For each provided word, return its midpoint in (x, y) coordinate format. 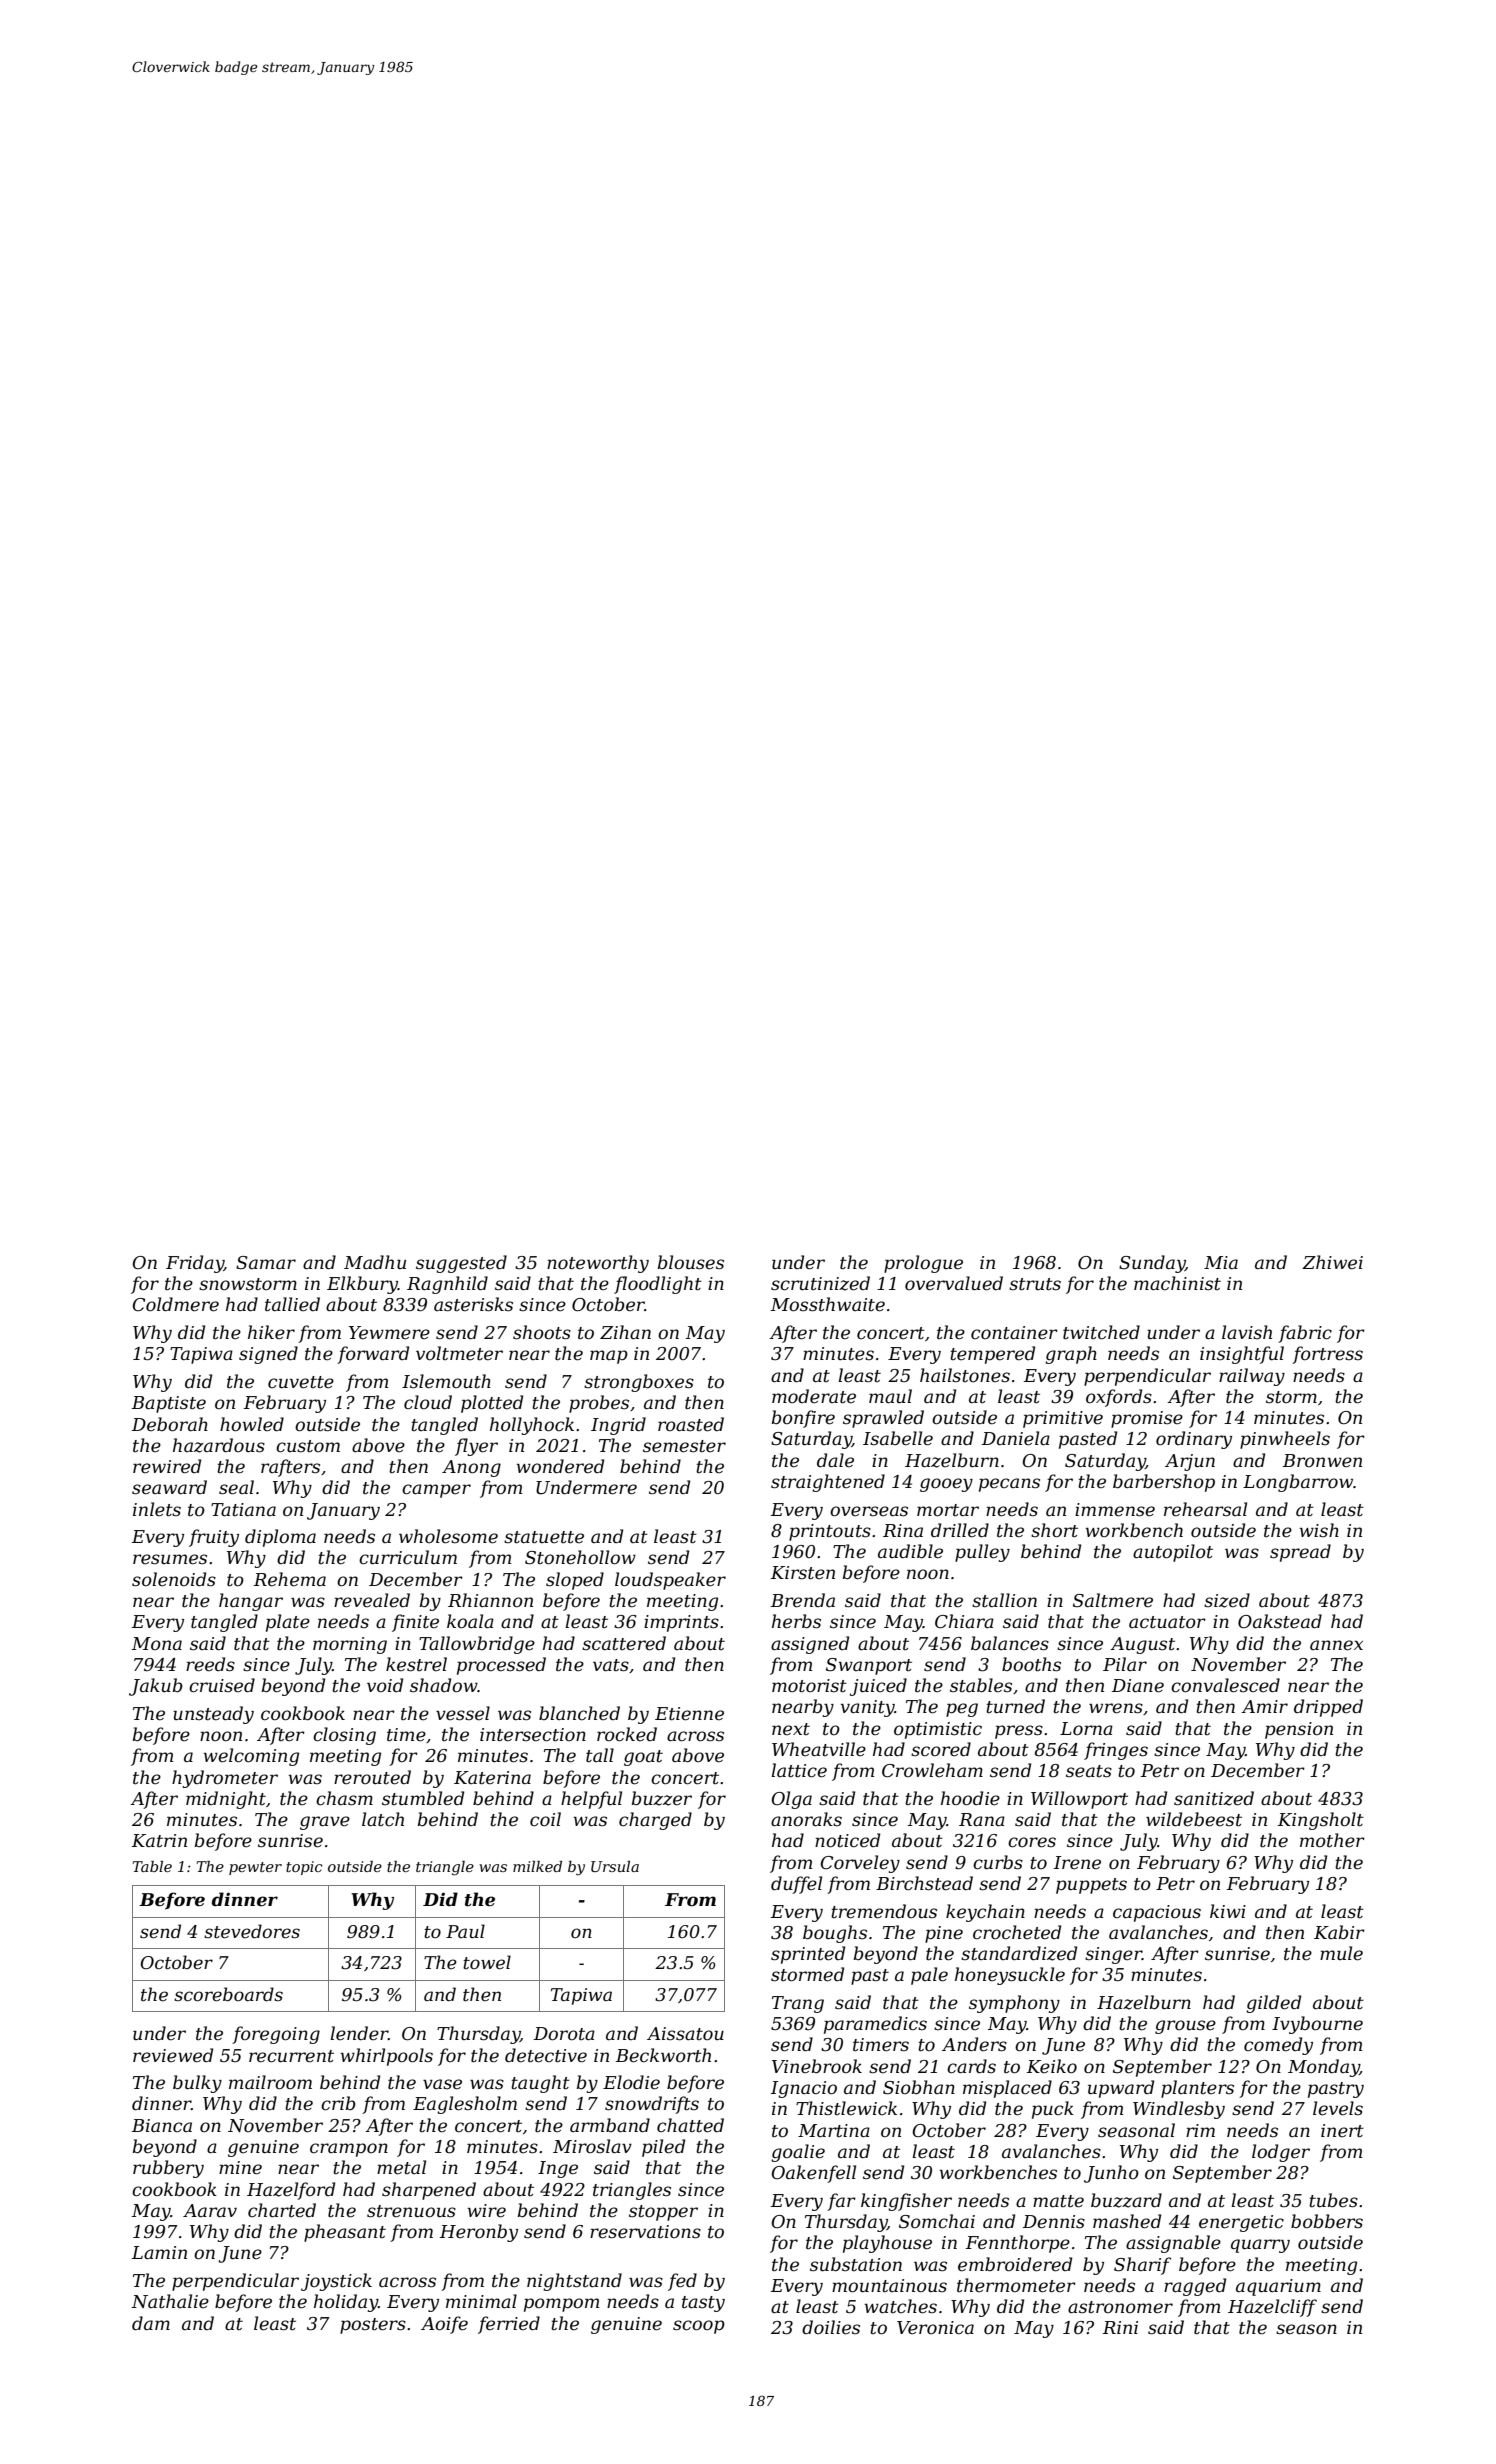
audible (910, 1551)
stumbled (423, 1798)
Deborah (170, 1424)
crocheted (1017, 1932)
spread (1300, 1553)
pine (944, 1934)
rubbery (168, 2169)
